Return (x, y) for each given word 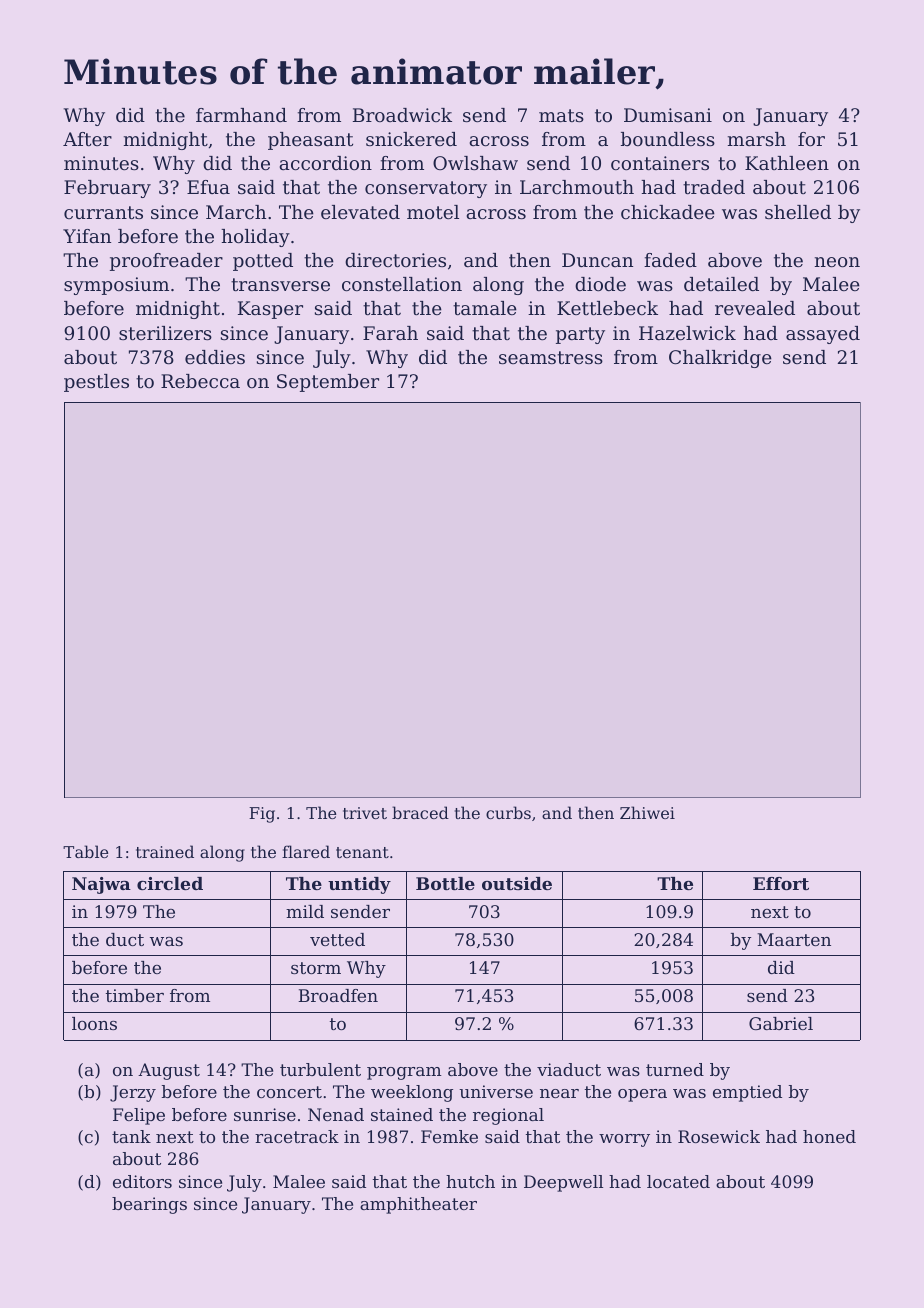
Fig (262, 815)
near (559, 1093)
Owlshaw (475, 163)
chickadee (668, 212)
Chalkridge (720, 359)
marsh (757, 139)
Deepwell (563, 1183)
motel (433, 212)
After (87, 139)
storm (316, 968)
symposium (116, 286)
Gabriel (781, 1023)
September (328, 383)
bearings (149, 1205)
